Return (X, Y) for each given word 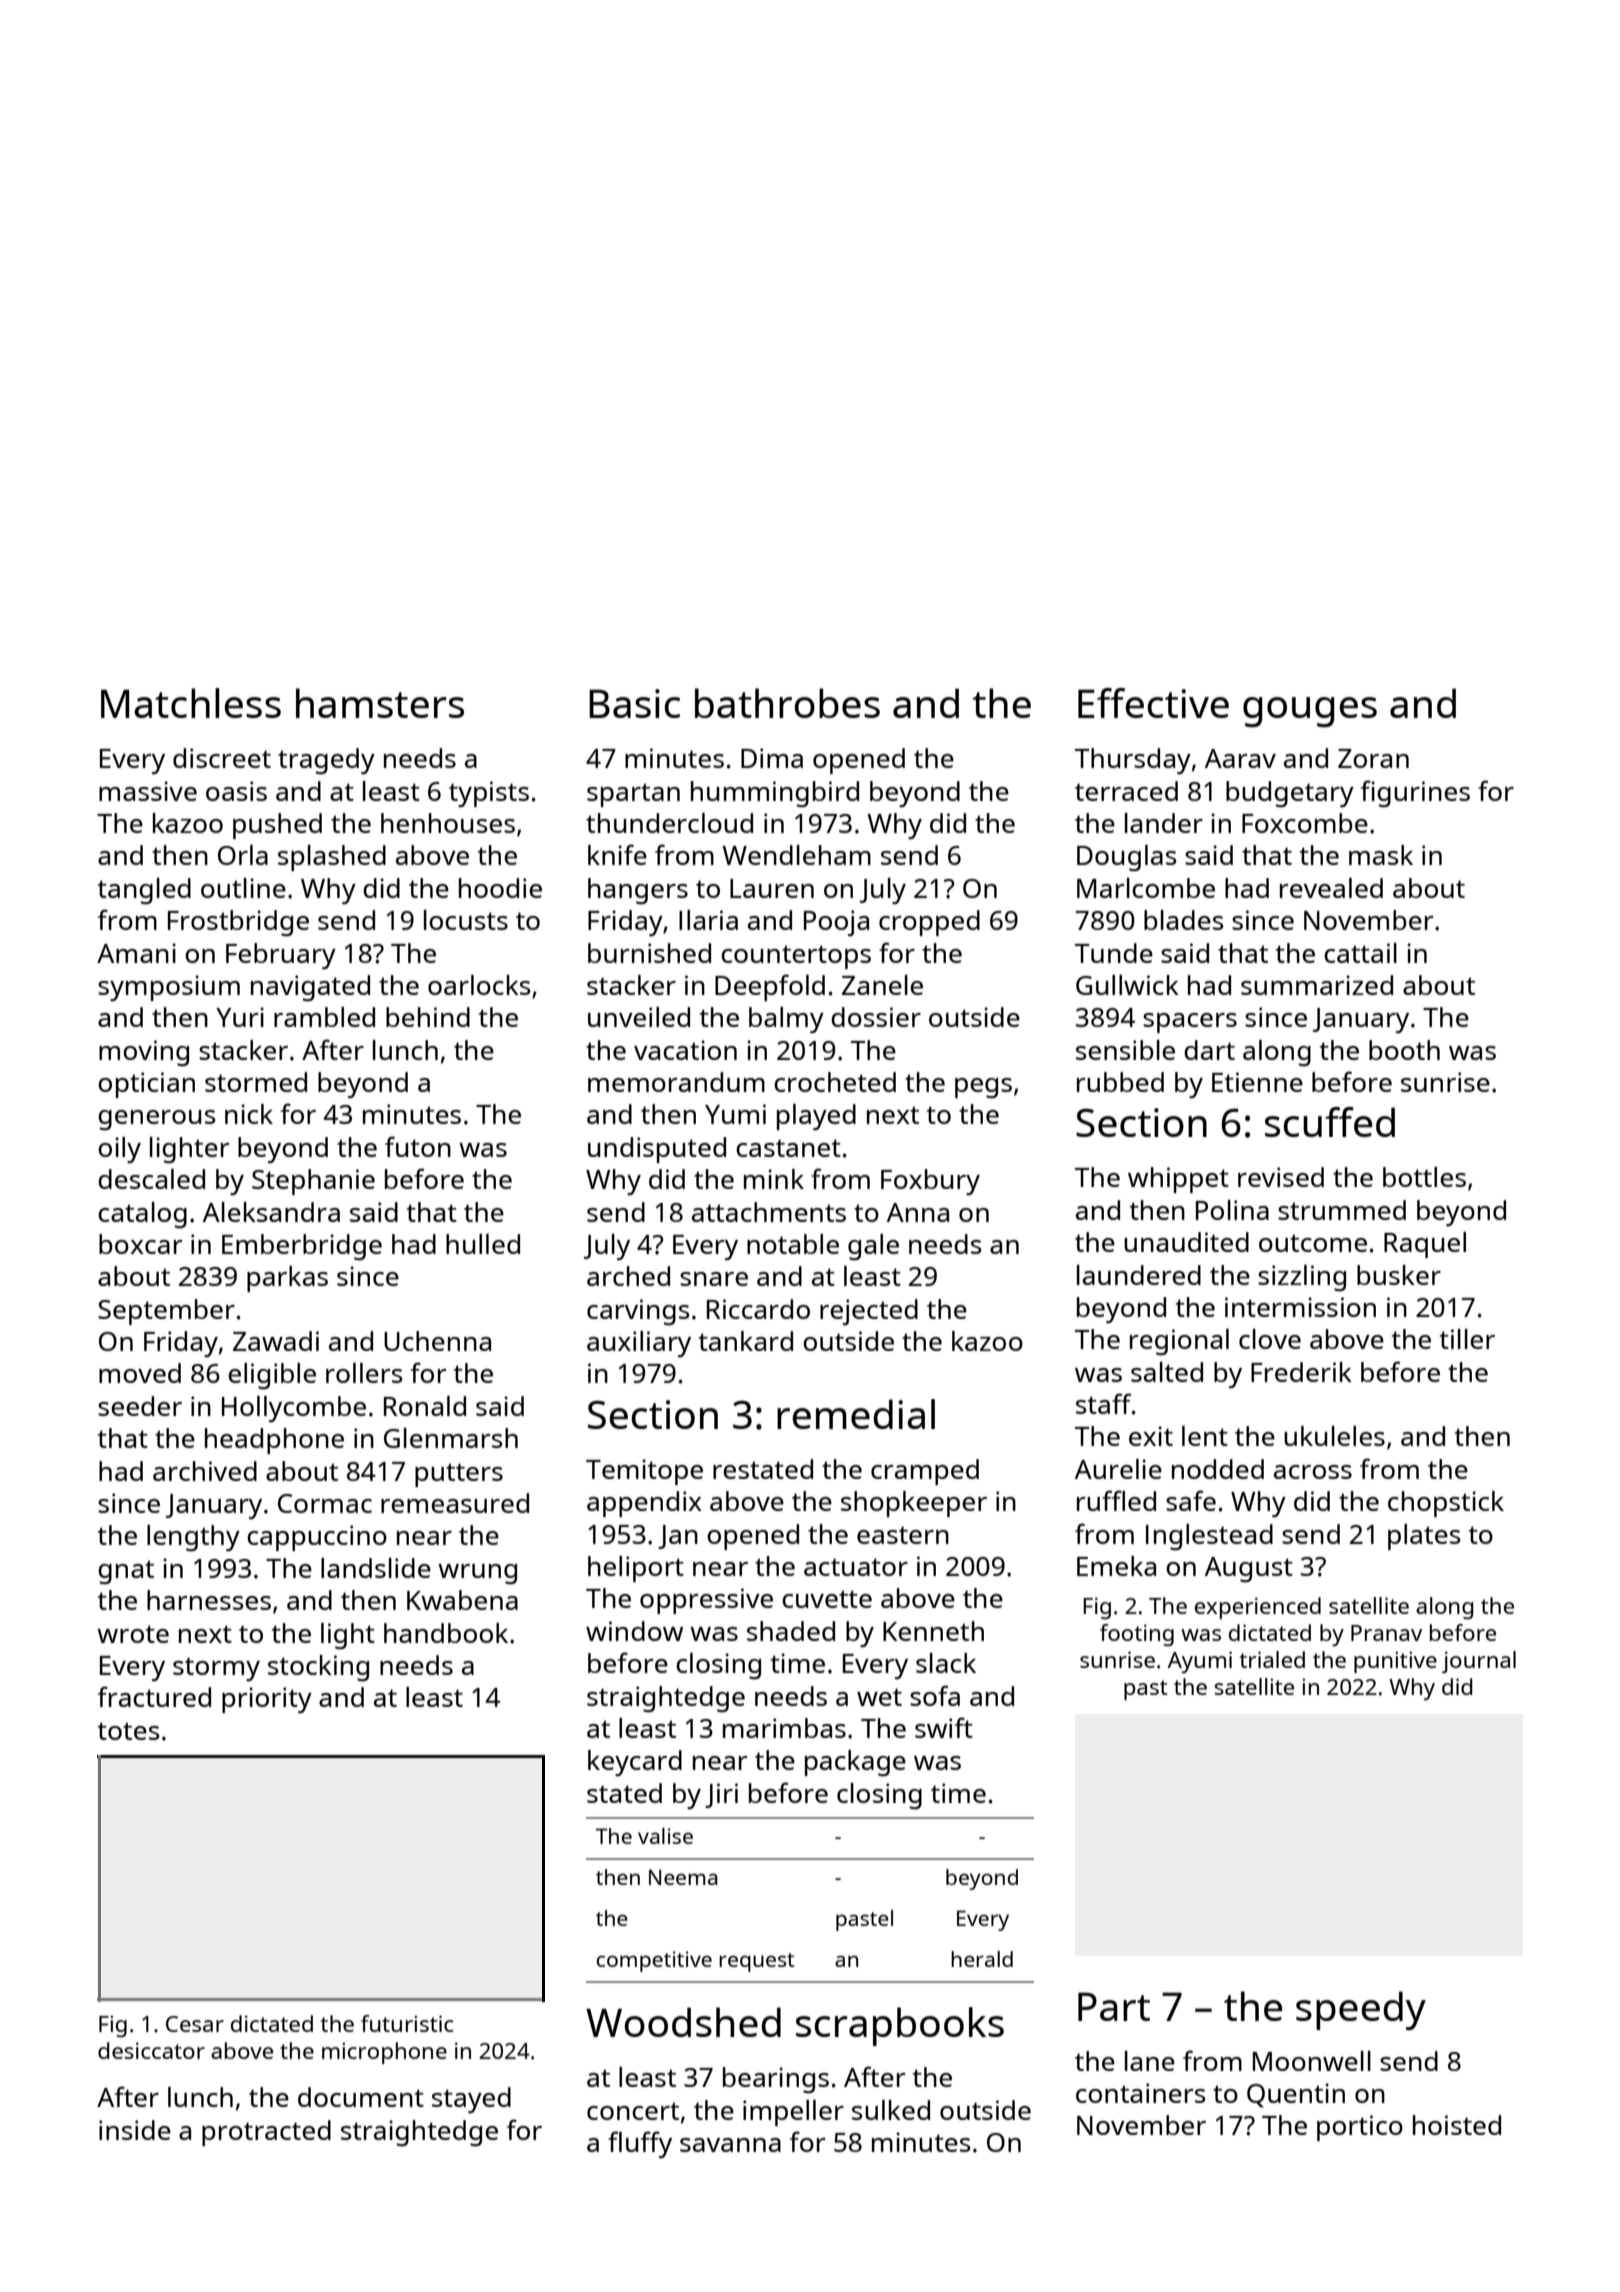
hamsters (380, 703)
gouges (1310, 712)
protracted (266, 2133)
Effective (1153, 703)
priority (267, 1700)
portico (1360, 2128)
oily (119, 1150)
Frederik (1301, 1372)
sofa (935, 1695)
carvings (638, 1312)
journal (1479, 1662)
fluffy (640, 2144)
